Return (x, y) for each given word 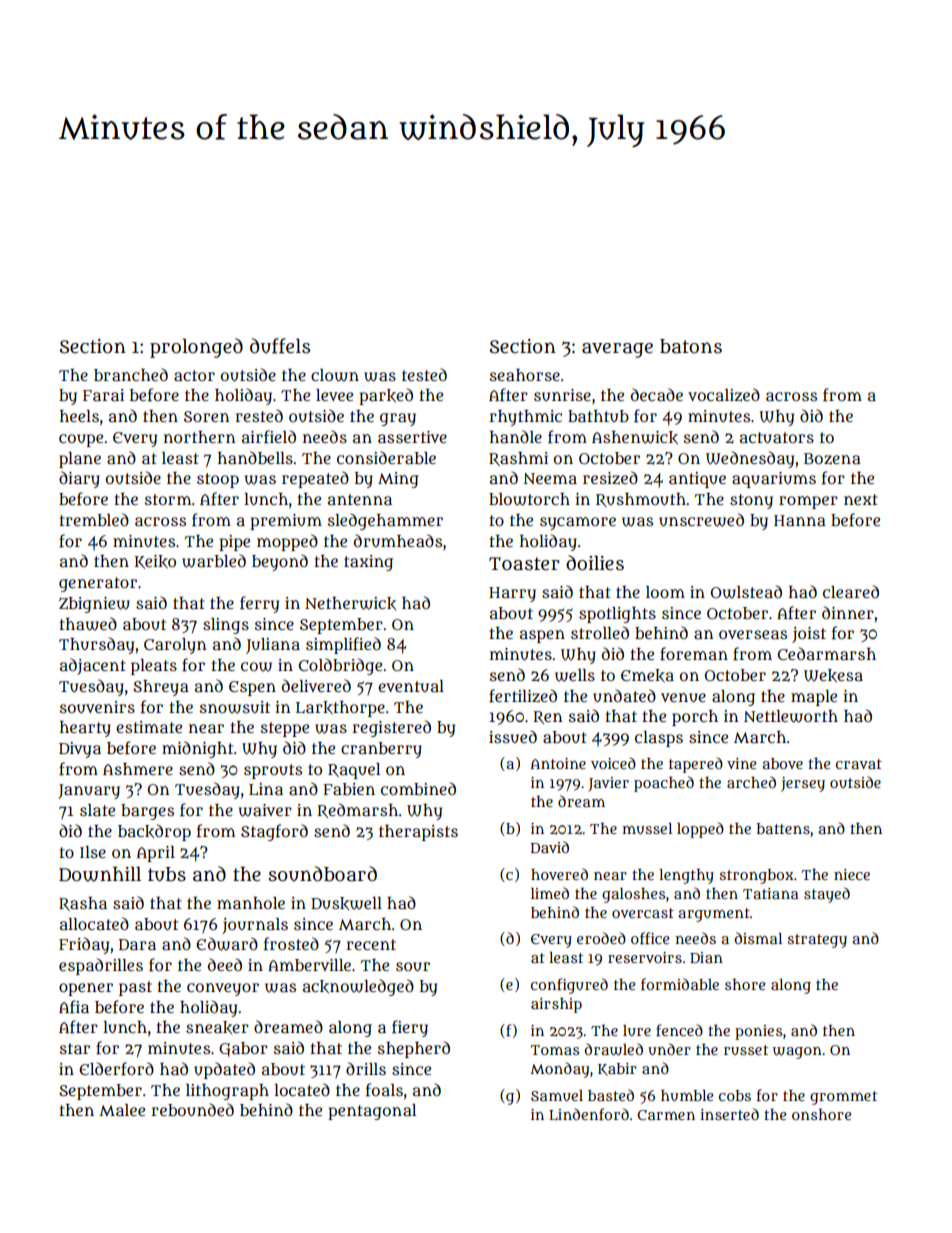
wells (575, 675)
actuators (777, 438)
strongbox (756, 876)
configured (569, 986)
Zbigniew (94, 605)
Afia (74, 1007)
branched (131, 374)
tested (424, 374)
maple (814, 698)
